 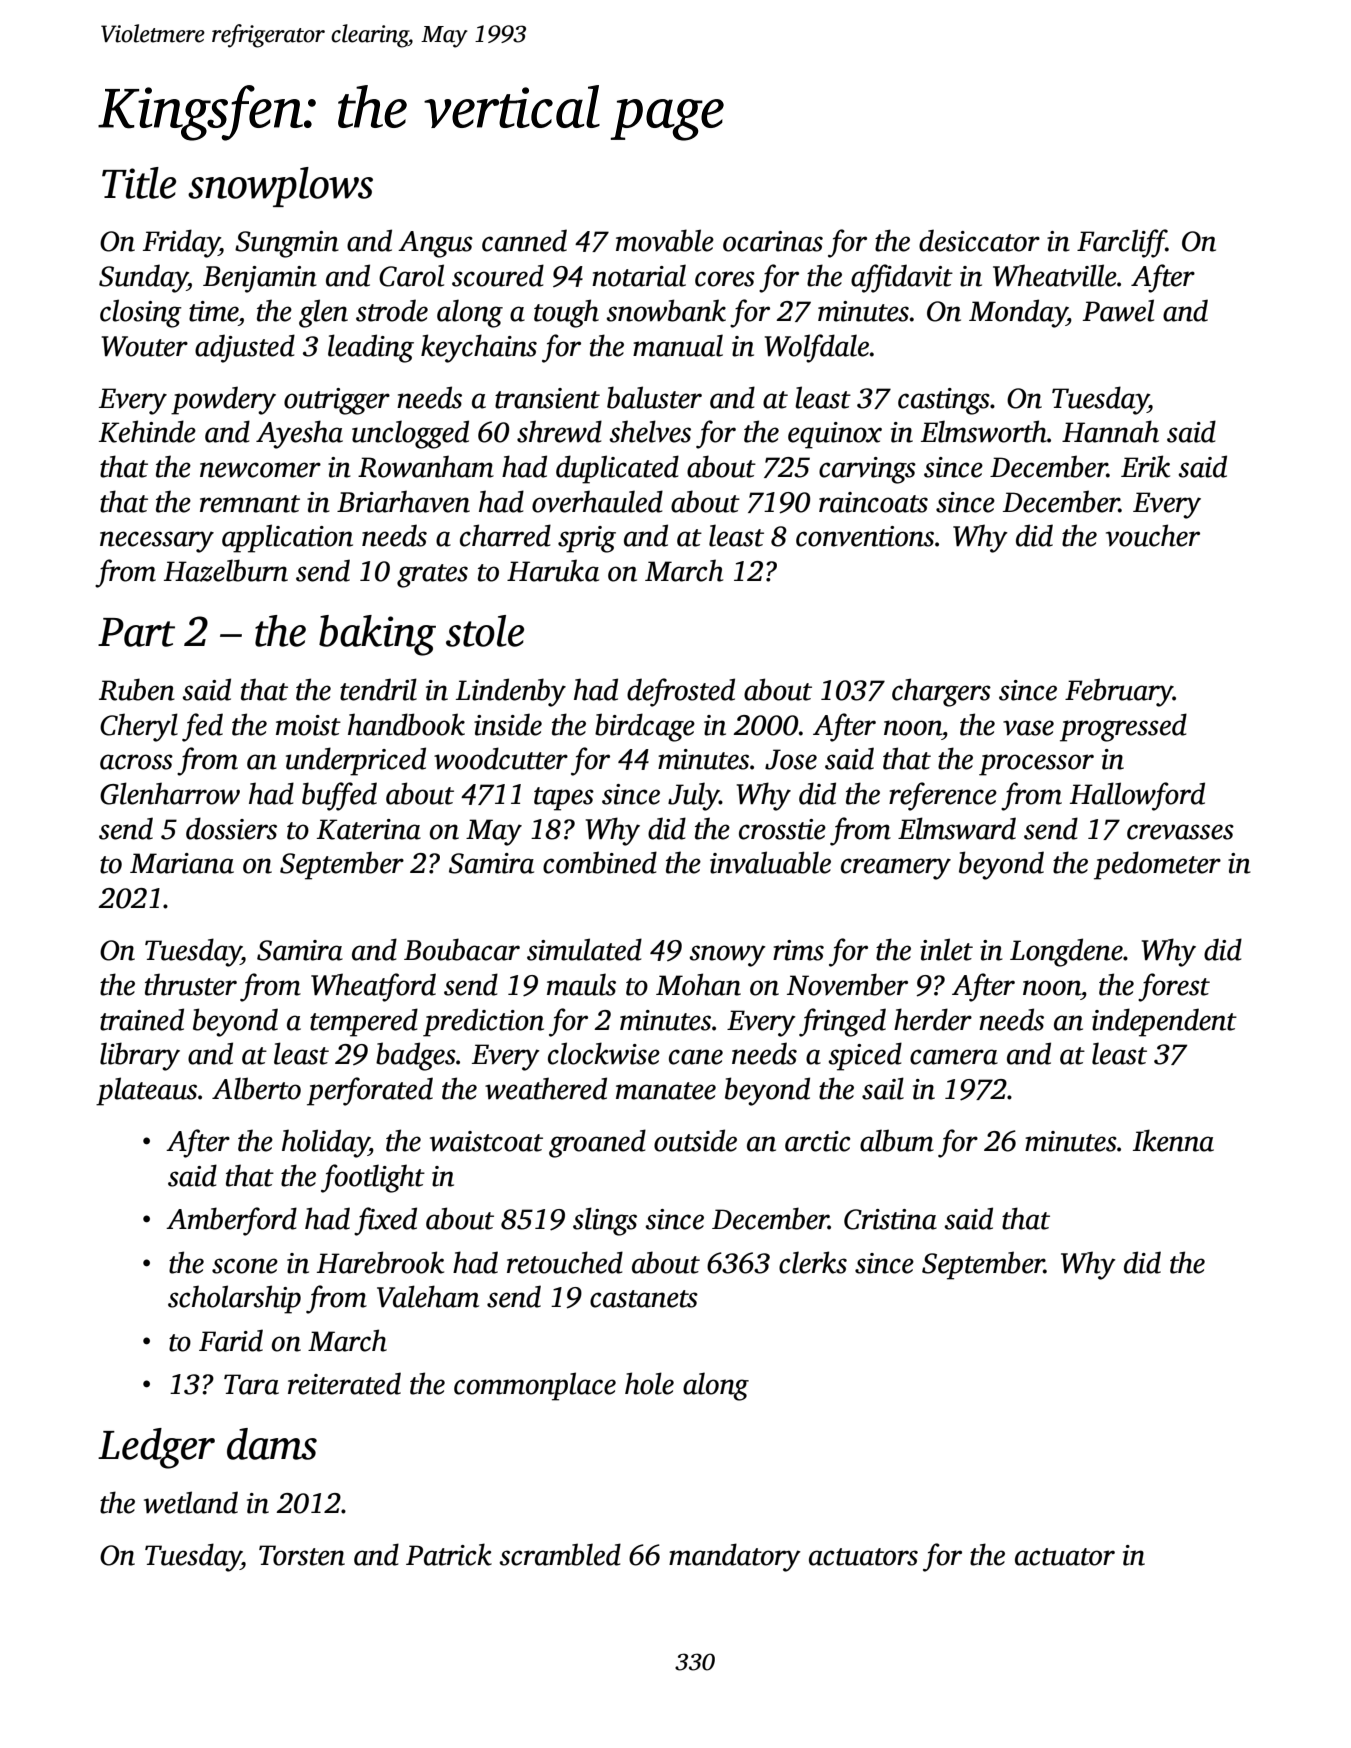 What do you see at coordinates (380, 1262) in the document?
I see `Harebrook` at bounding box center [380, 1262].
